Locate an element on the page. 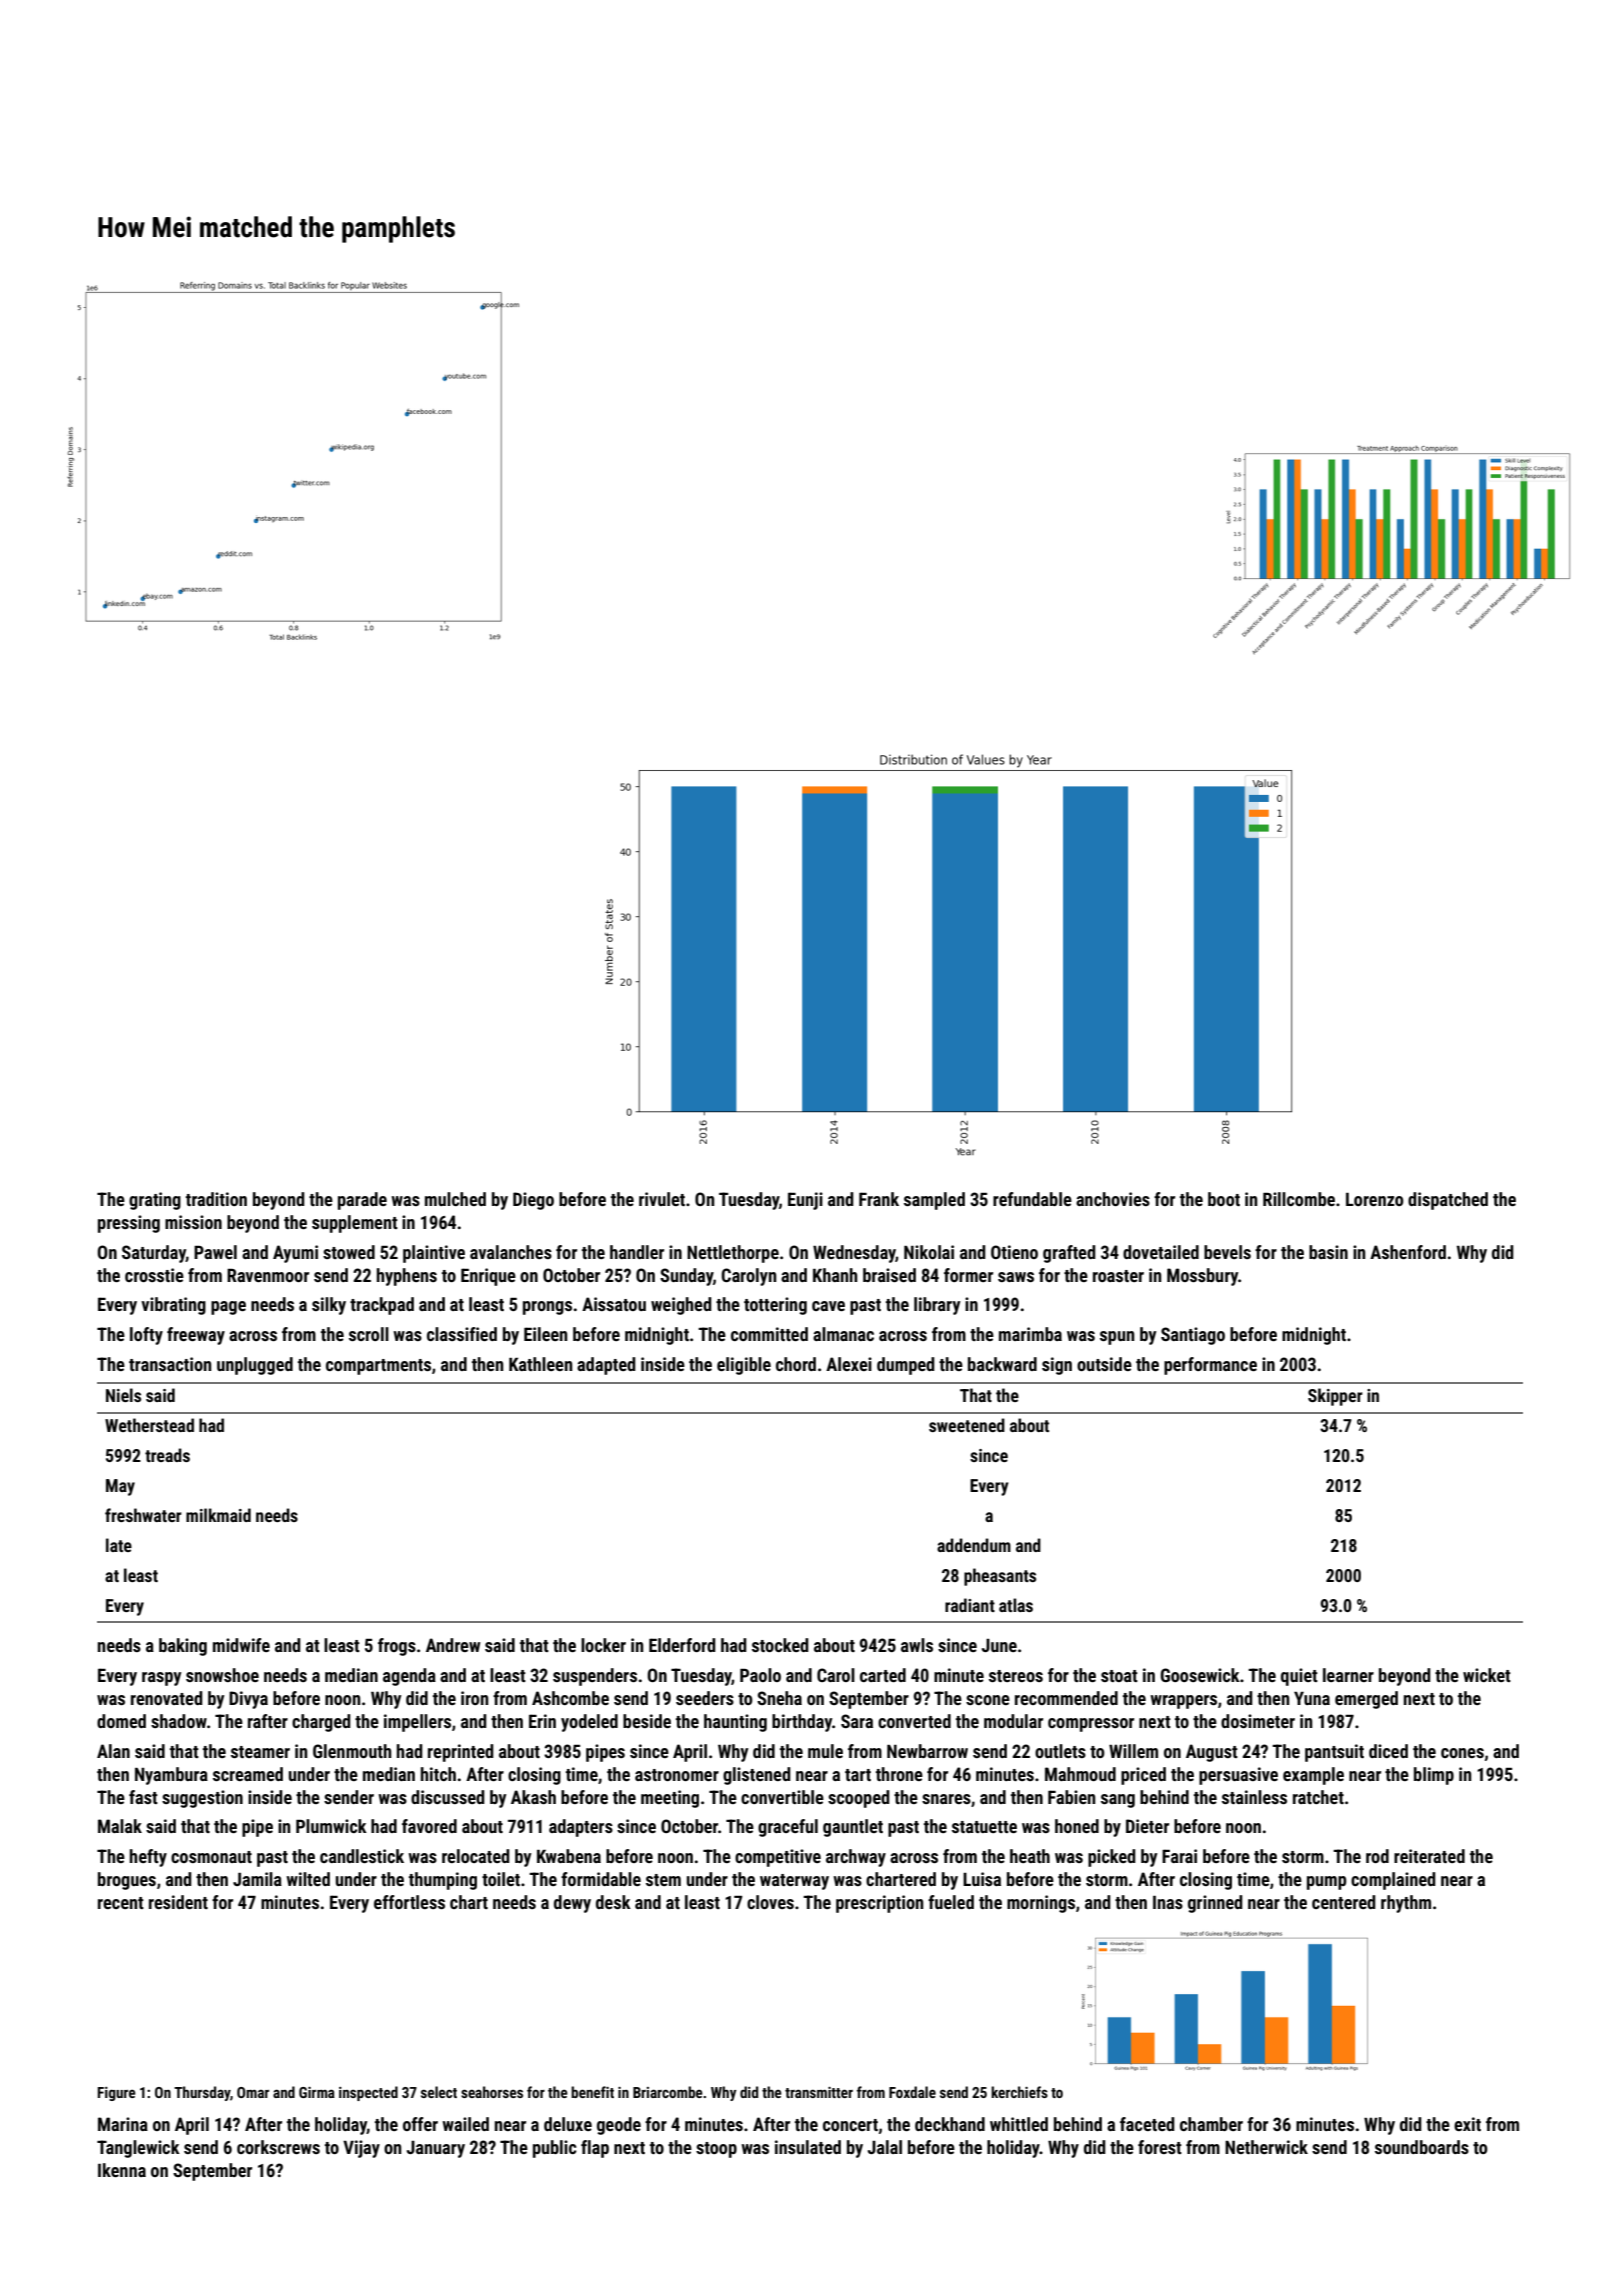  discussed is located at coordinates (448, 1797).
